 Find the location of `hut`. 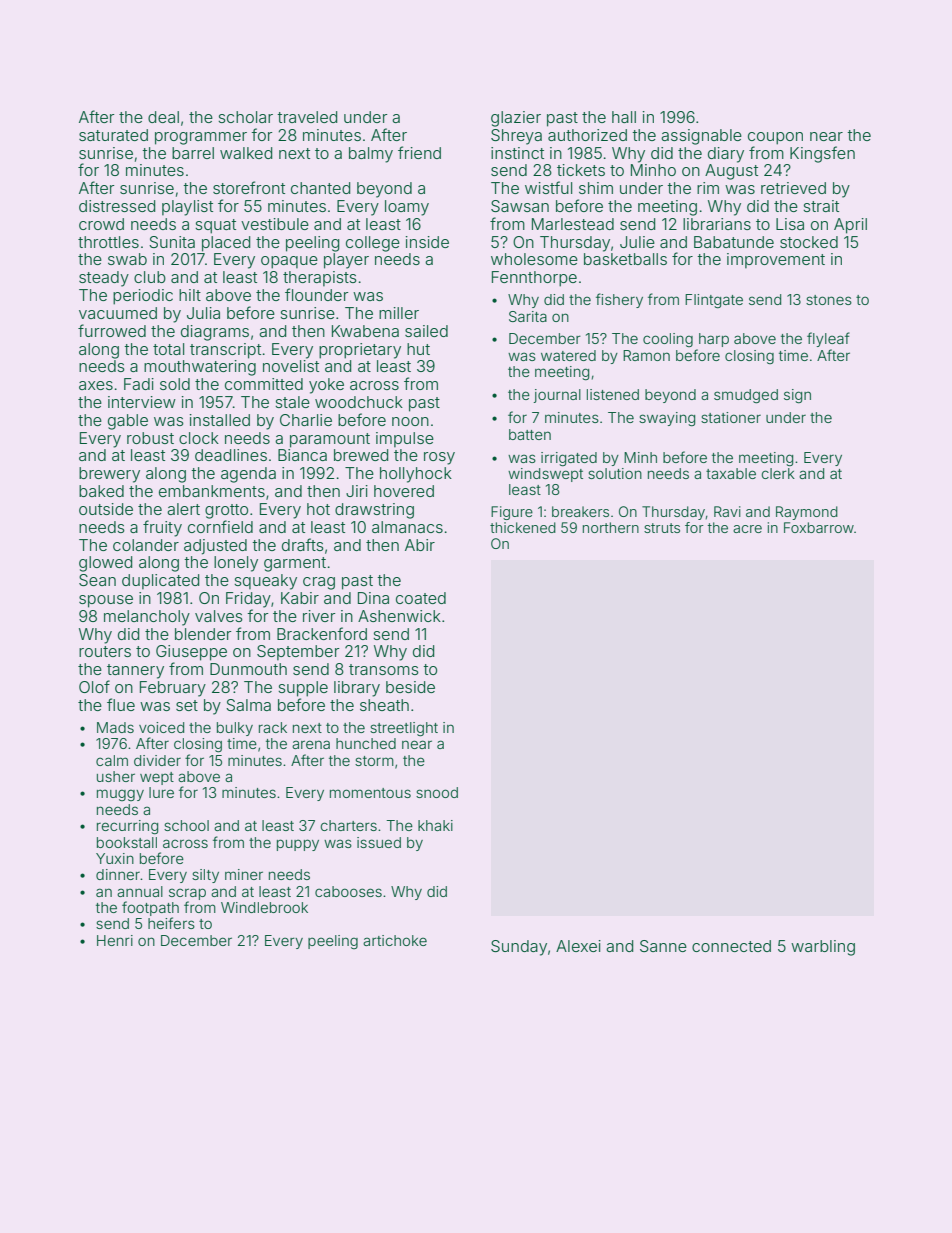

hut is located at coordinates (418, 349).
